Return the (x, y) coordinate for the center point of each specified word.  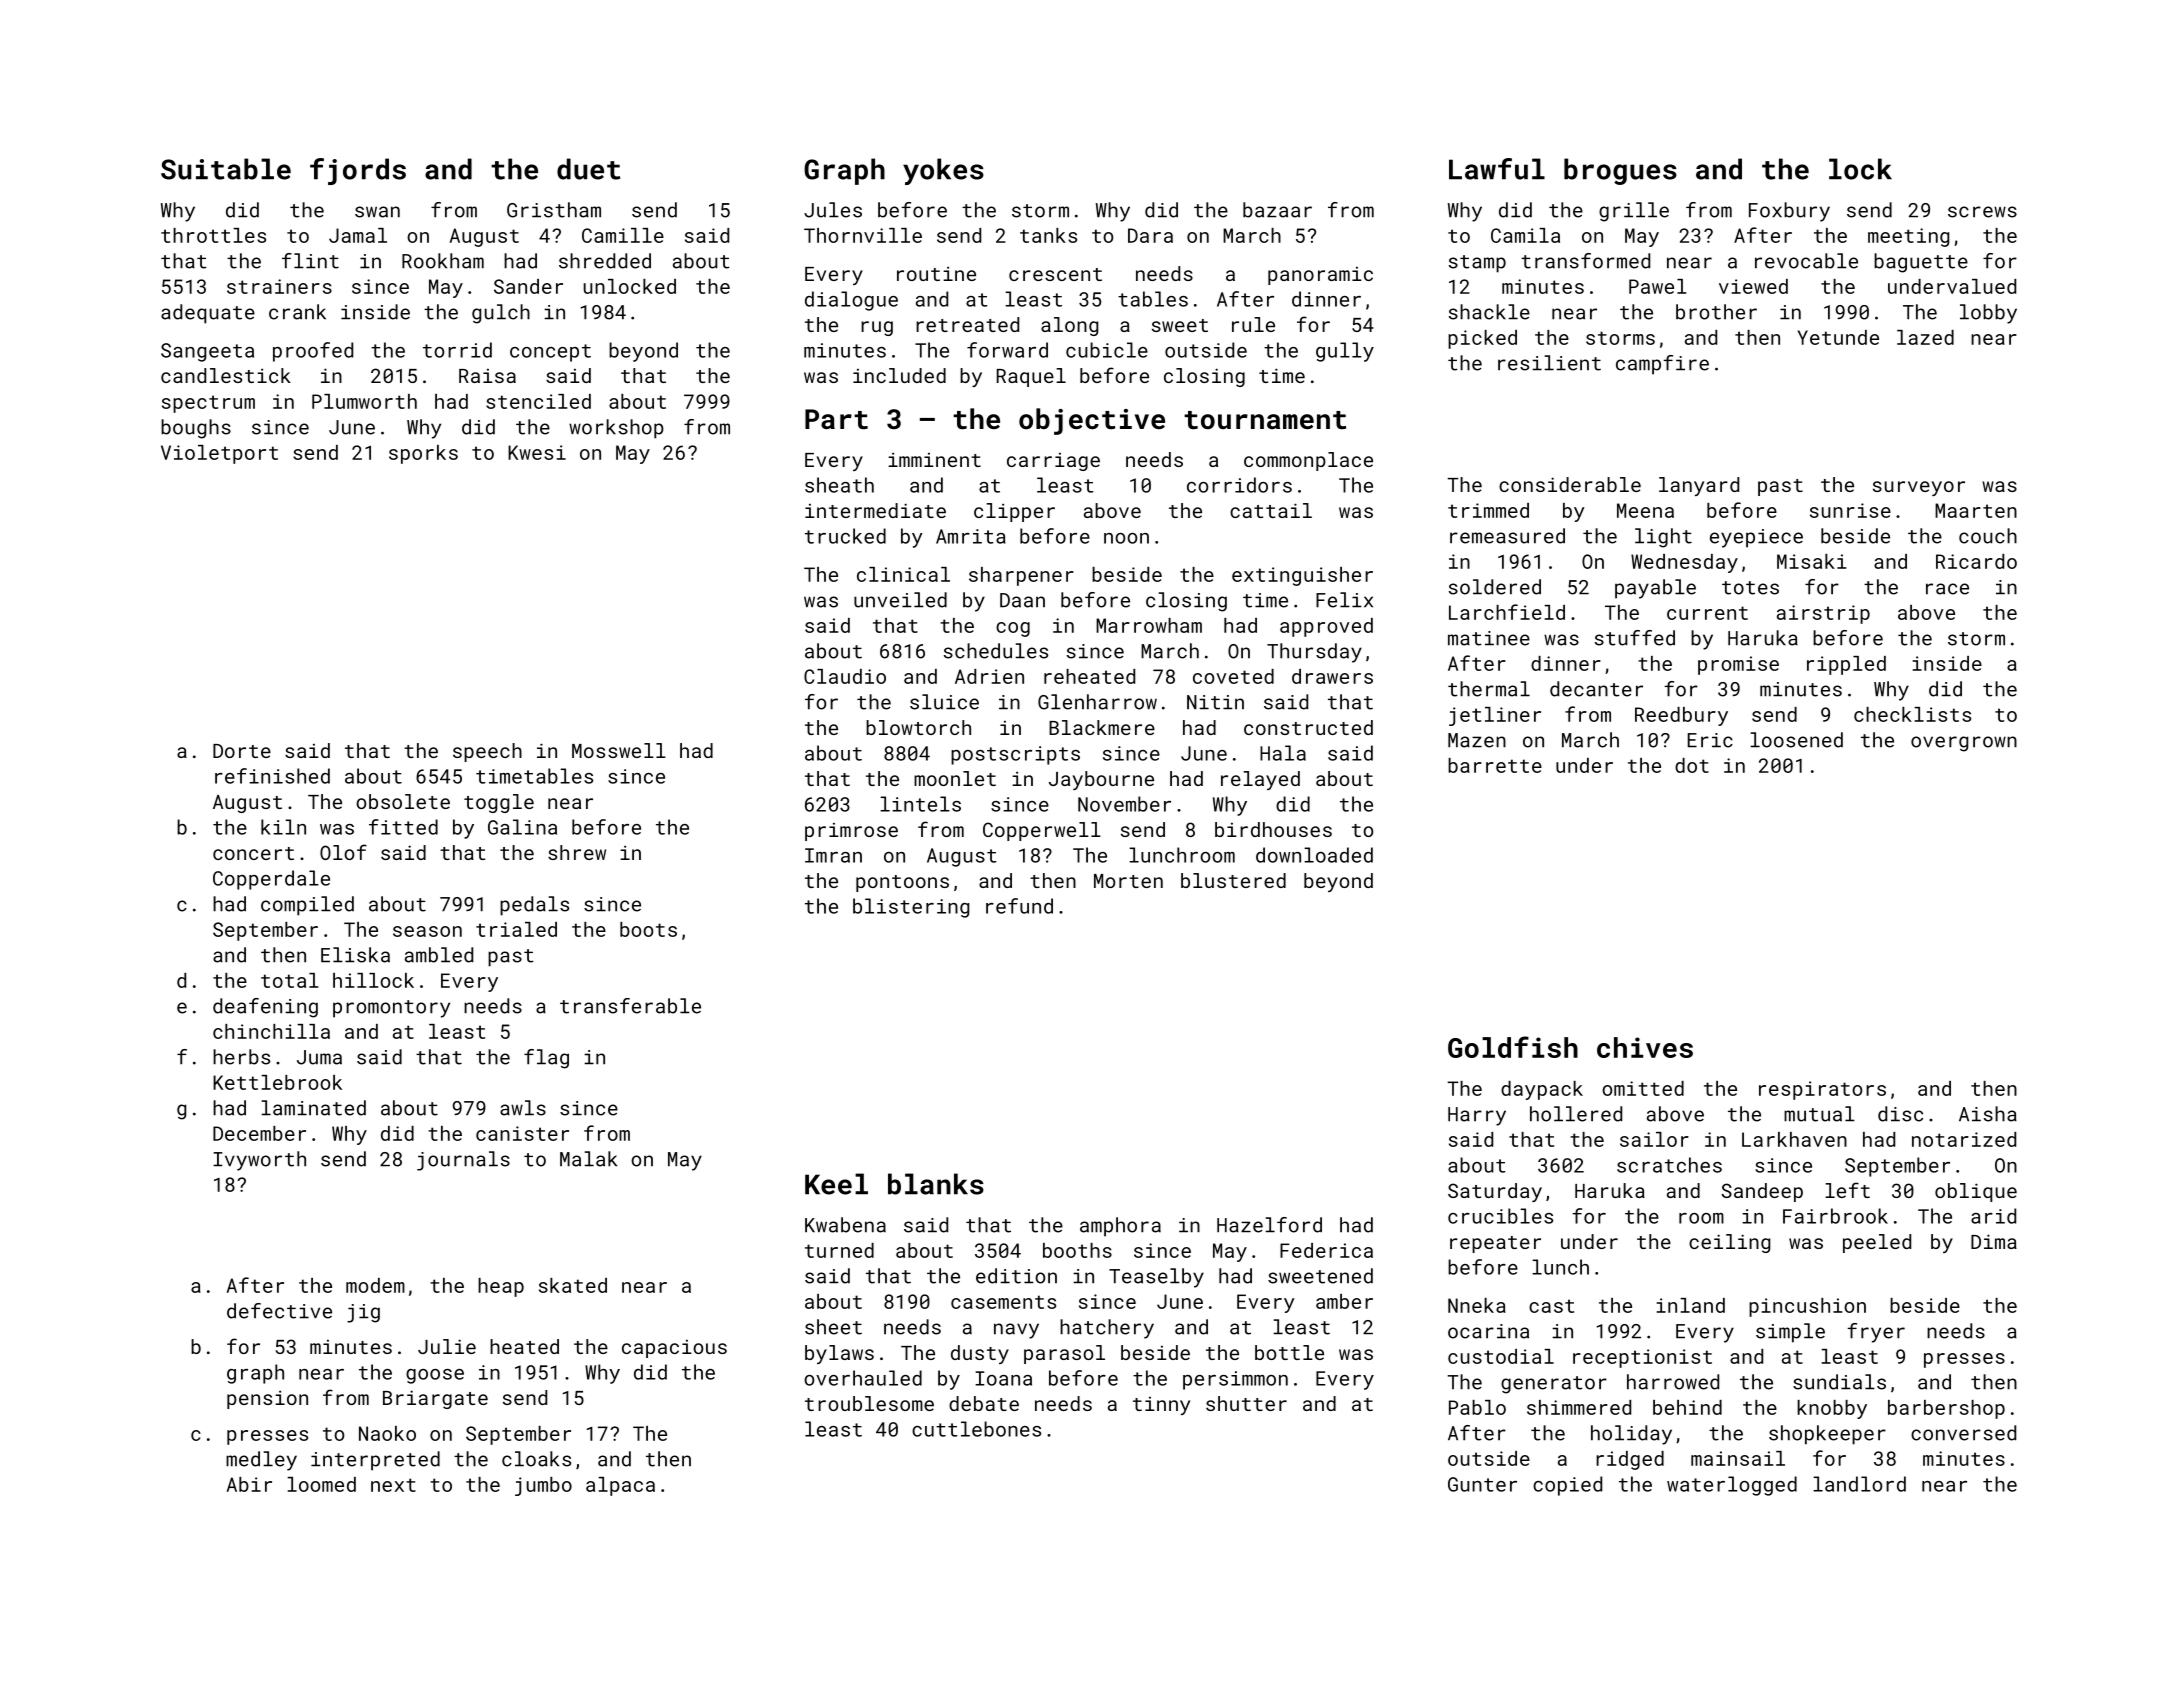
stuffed (1635, 638)
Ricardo (1976, 561)
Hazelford (1269, 1225)
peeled (1877, 1243)
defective (279, 1311)
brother (1716, 312)
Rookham (443, 261)
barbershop (1946, 1409)
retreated (967, 324)
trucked (845, 536)
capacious (674, 1349)
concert (253, 853)
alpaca (620, 1486)
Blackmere (1102, 727)
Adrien (989, 676)
